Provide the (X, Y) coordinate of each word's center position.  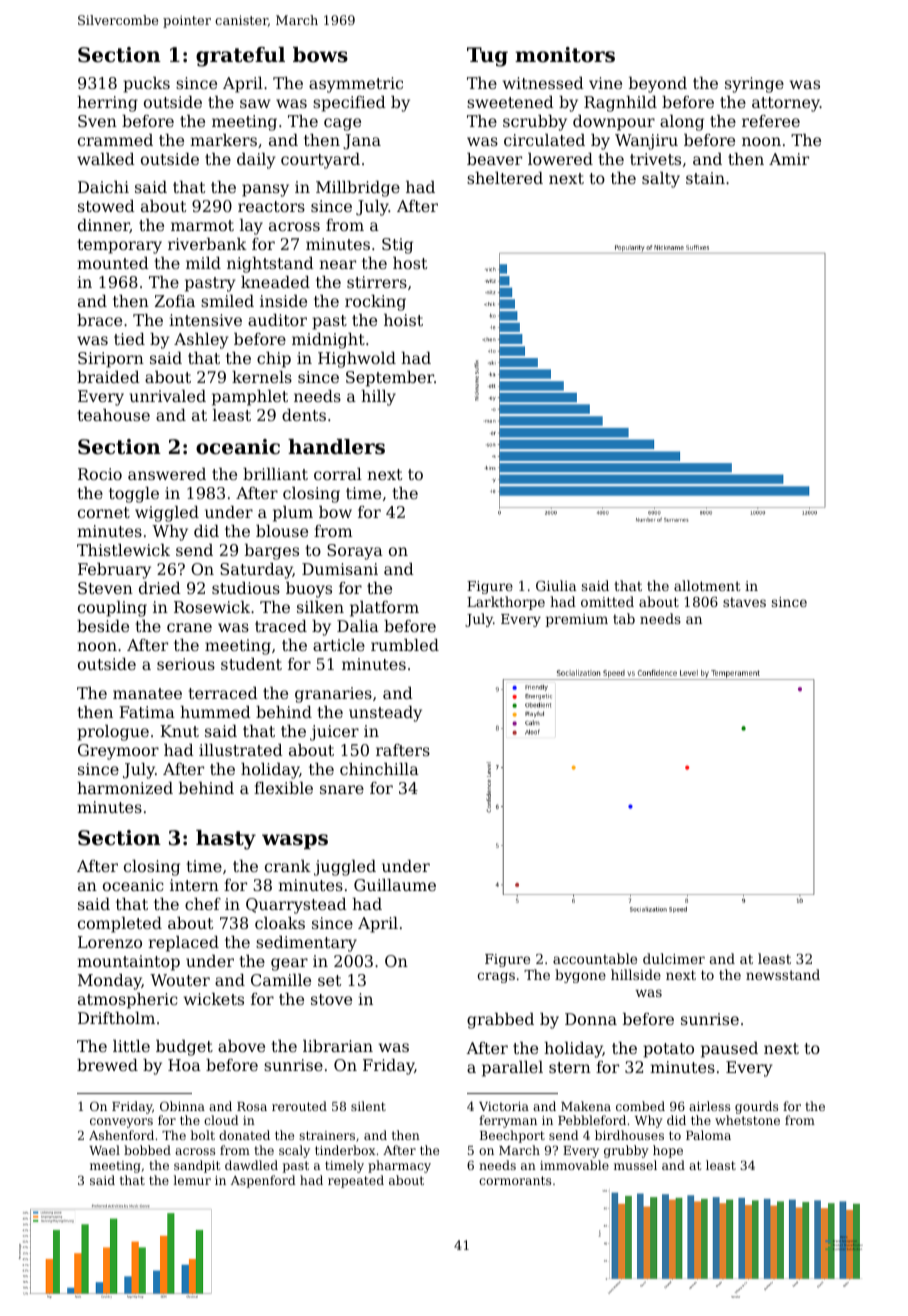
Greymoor (118, 752)
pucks (146, 85)
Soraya (355, 552)
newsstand (783, 974)
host (410, 263)
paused (729, 1050)
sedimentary (306, 944)
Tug (487, 57)
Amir (789, 159)
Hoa (184, 1065)
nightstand (270, 265)
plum (293, 514)
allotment (707, 585)
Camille (281, 980)
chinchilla (379, 769)
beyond (658, 85)
